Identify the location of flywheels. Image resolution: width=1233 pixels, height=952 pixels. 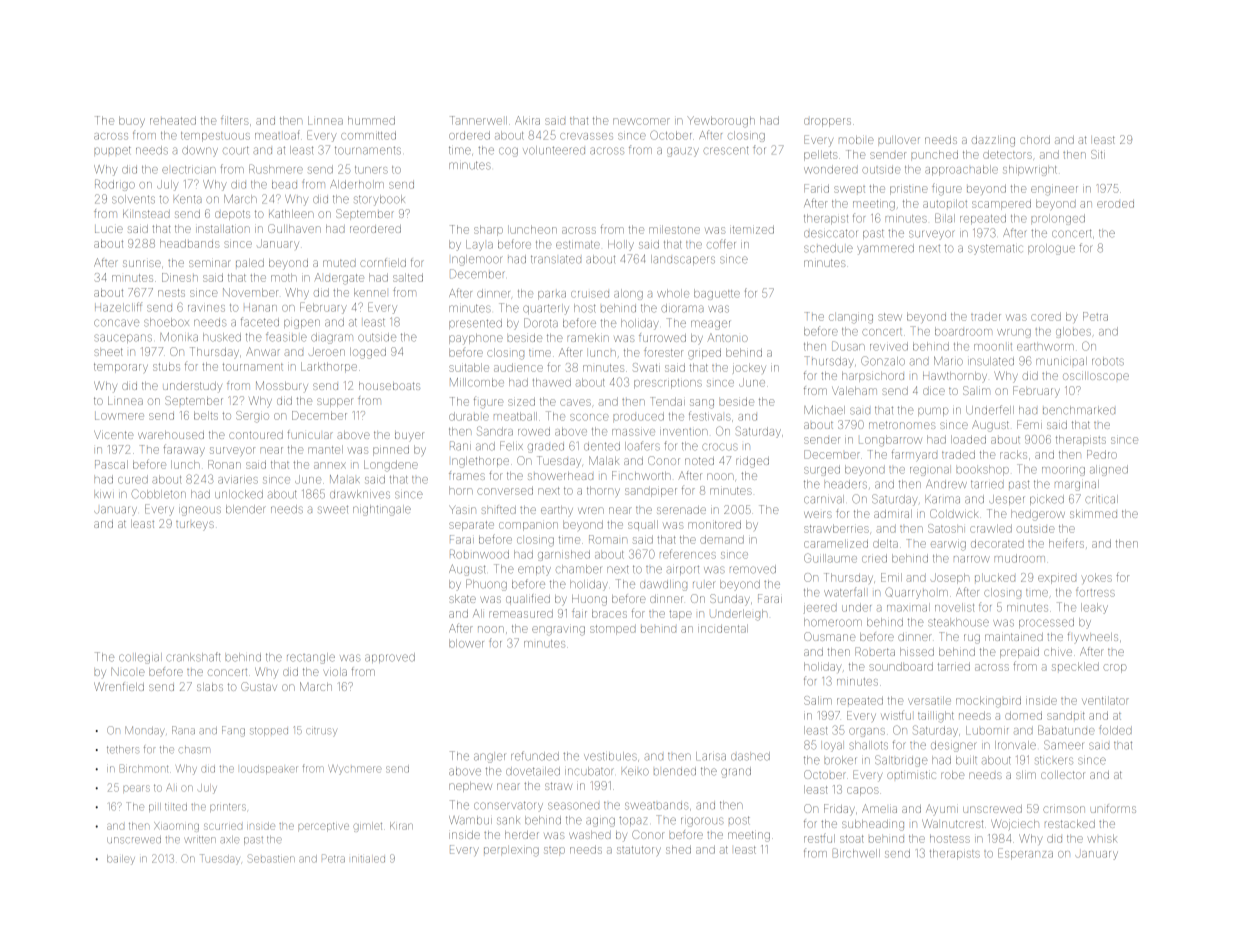
(1093, 638).
